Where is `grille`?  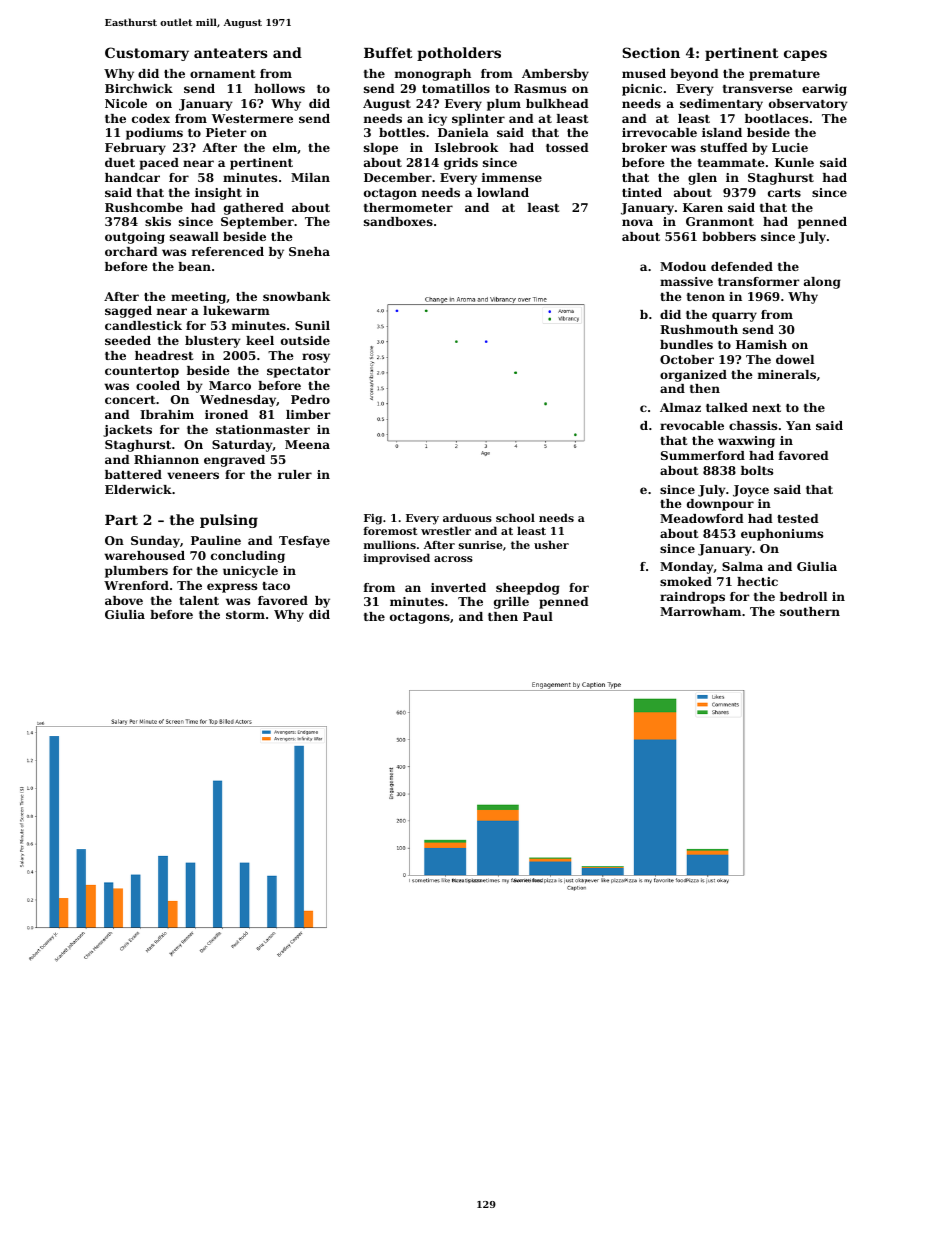
grille is located at coordinates (511, 603).
